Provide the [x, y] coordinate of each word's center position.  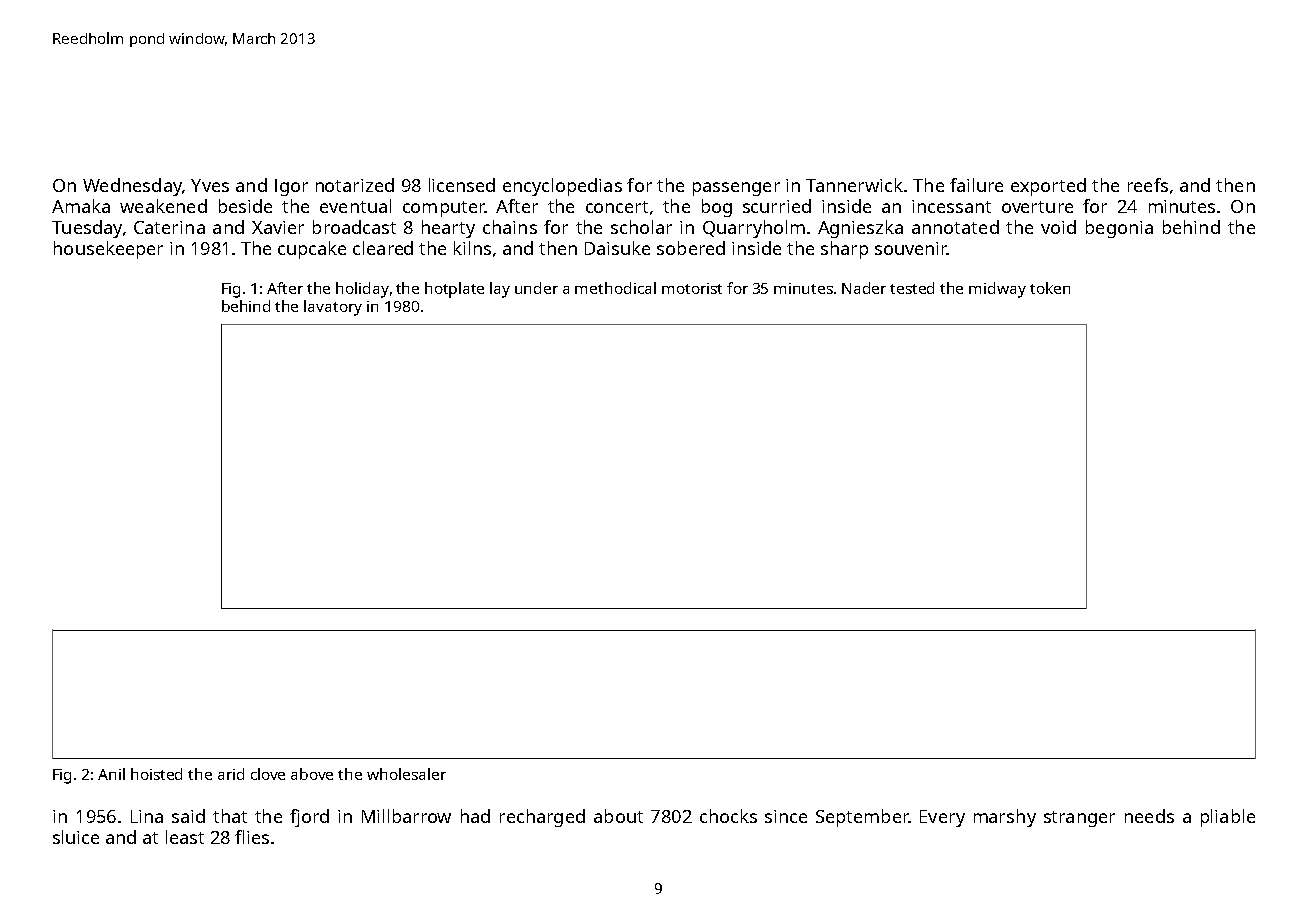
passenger [736, 189]
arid [231, 774]
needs [1149, 816]
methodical [615, 288]
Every [942, 818]
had [475, 816]
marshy [1005, 818]
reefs [1148, 185]
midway [997, 290]
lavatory [333, 308]
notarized [355, 185]
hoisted [156, 774]
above [312, 774]
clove [268, 774]
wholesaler [406, 774]
